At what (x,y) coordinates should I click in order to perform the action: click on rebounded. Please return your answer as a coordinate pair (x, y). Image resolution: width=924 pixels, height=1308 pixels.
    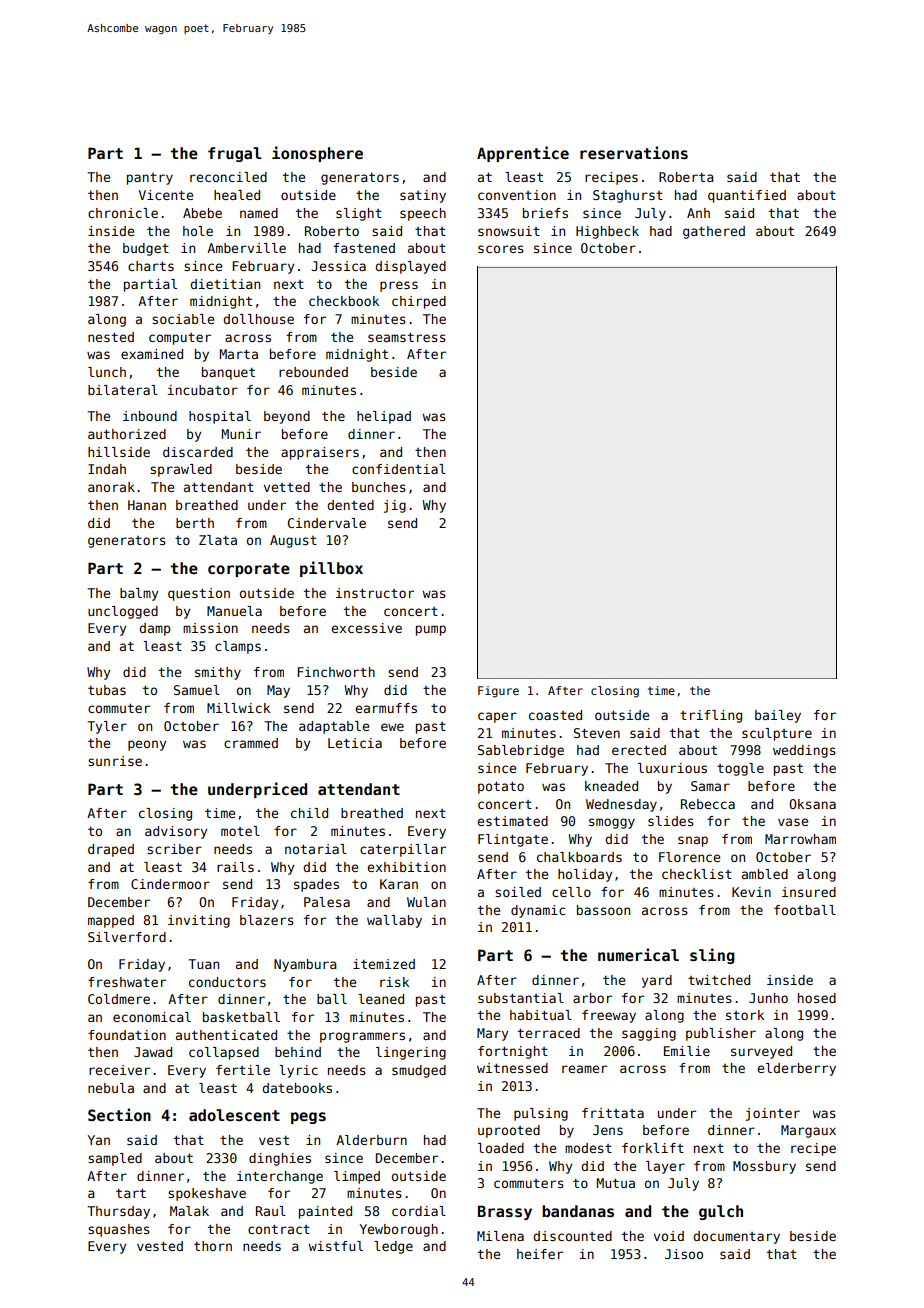
    Looking at the image, I should click on (313, 372).
